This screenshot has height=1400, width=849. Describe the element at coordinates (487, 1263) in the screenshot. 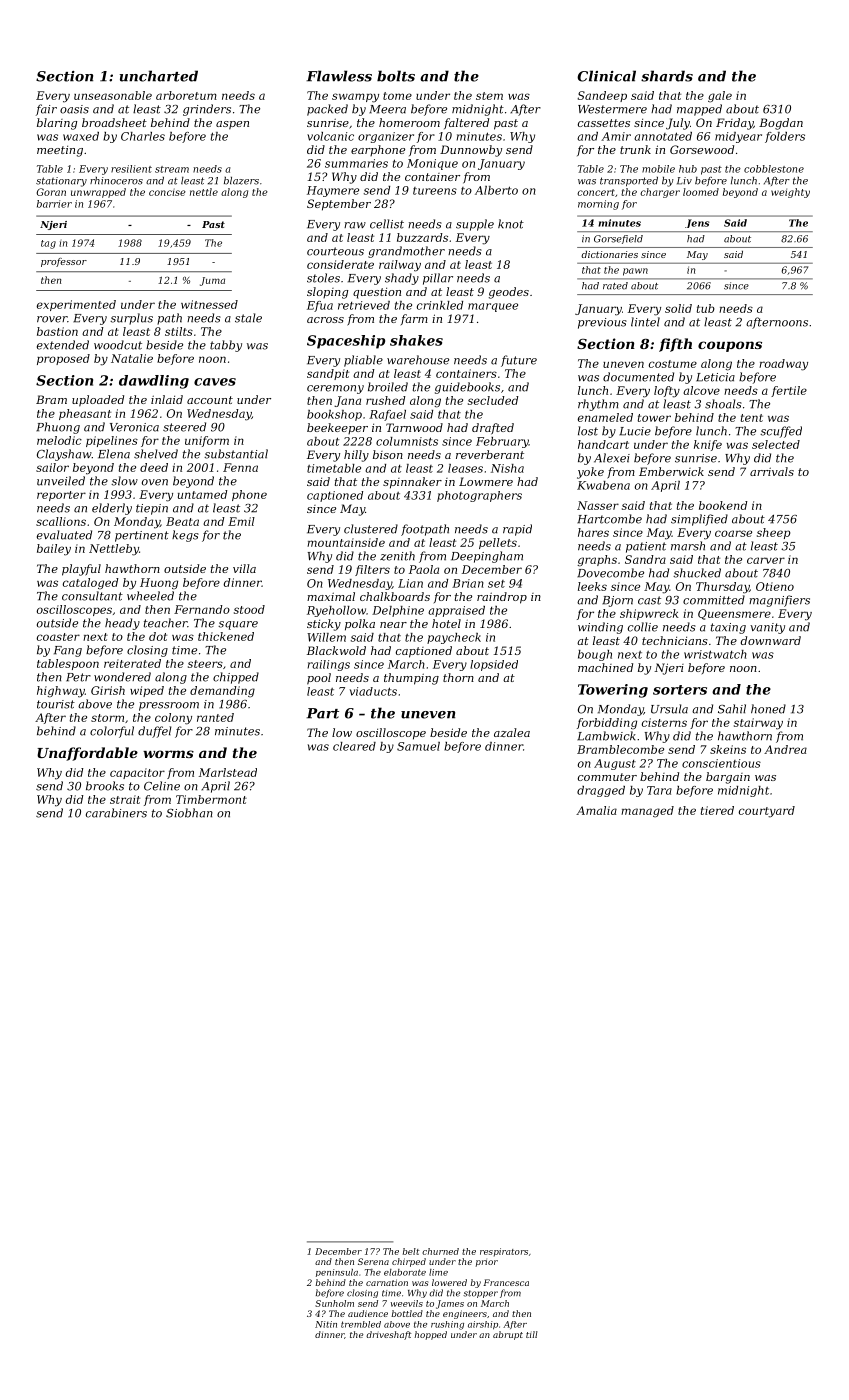

I see `prior` at that location.
